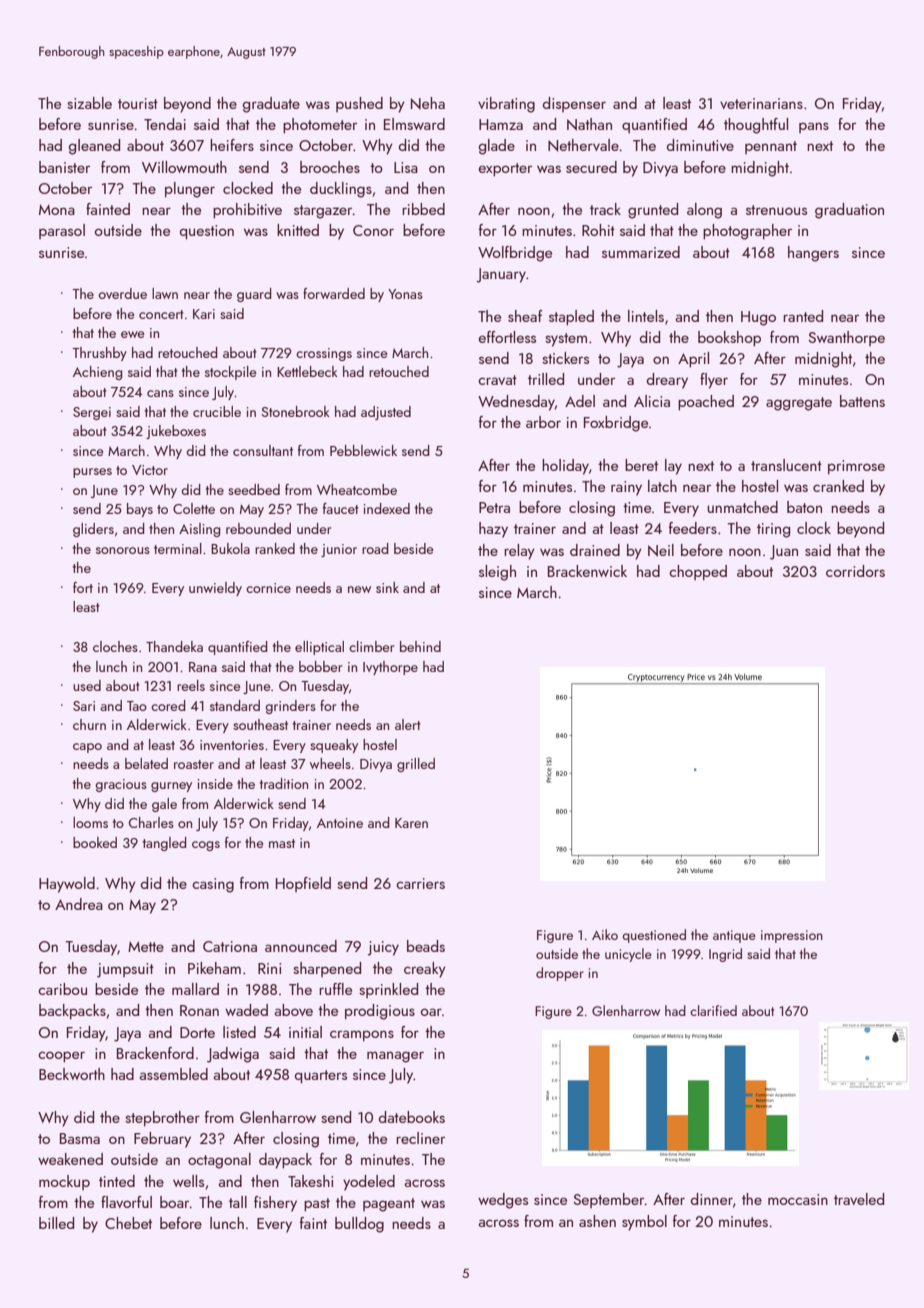  What do you see at coordinates (235, 705) in the screenshot?
I see `standard` at bounding box center [235, 705].
